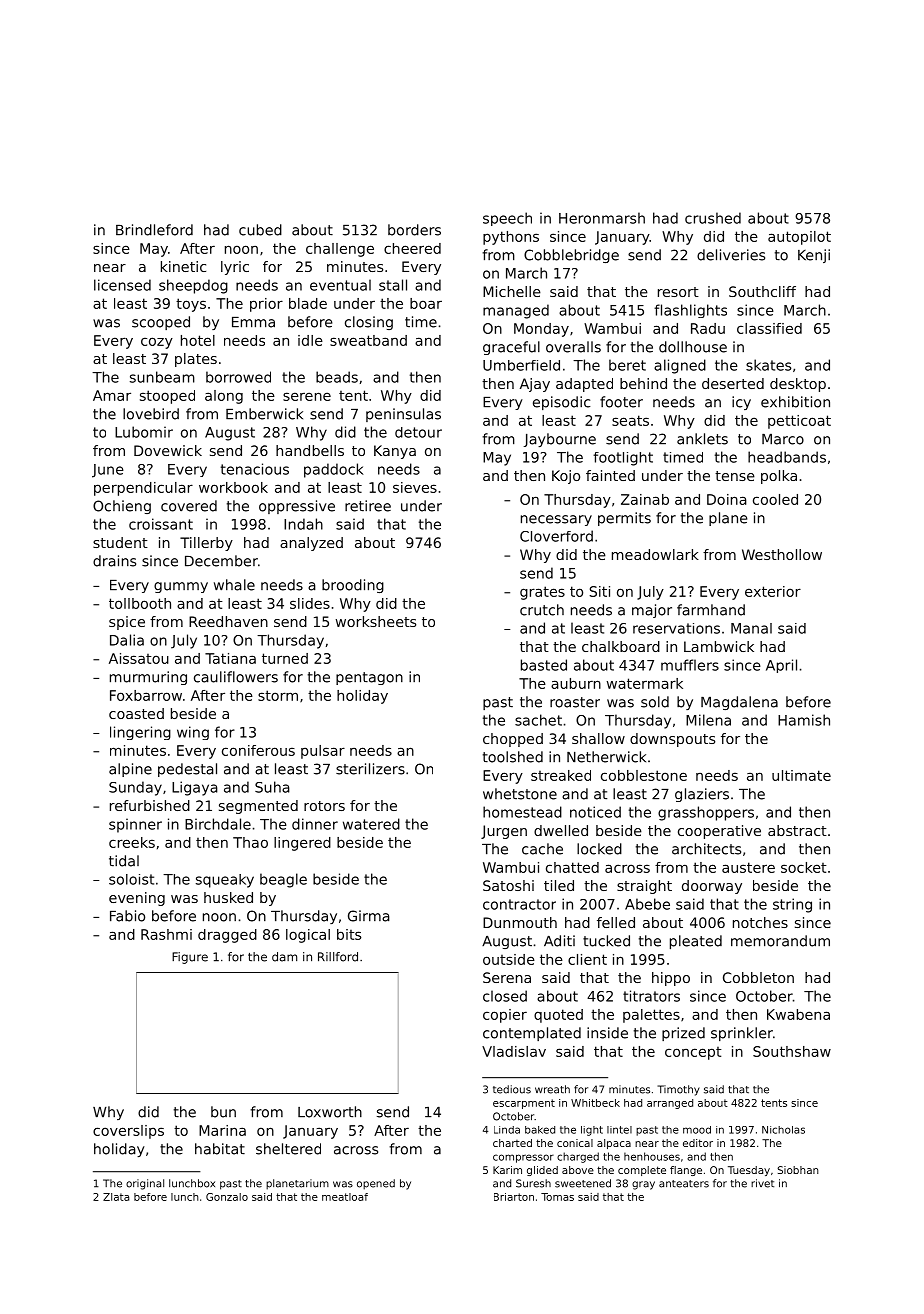 Image resolution: width=924 pixels, height=1314 pixels. I want to click on Heronmarsh, so click(602, 218).
